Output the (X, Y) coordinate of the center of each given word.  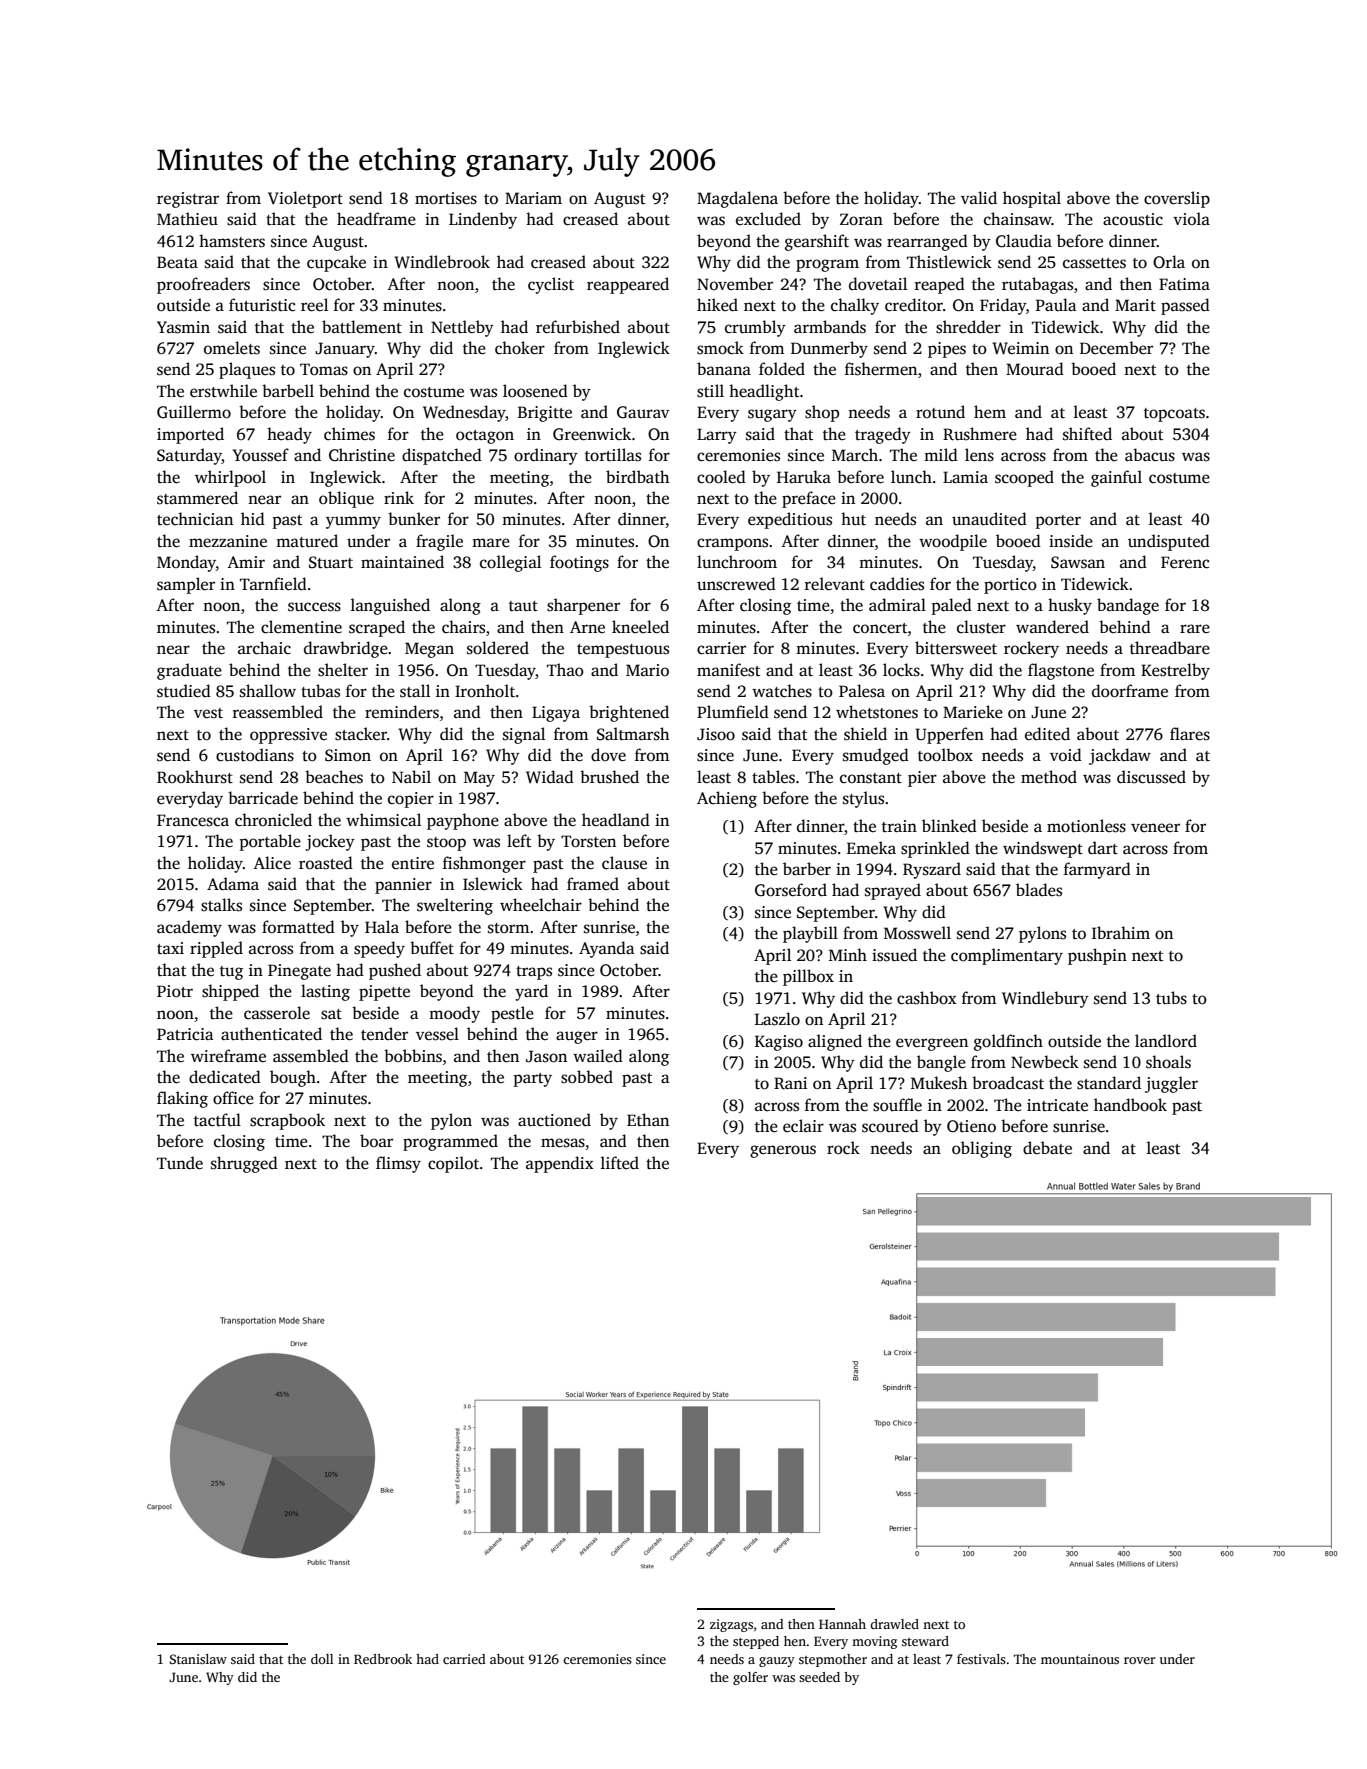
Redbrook (383, 1659)
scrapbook (287, 1121)
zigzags (731, 1625)
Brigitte (545, 414)
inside (1071, 541)
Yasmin (183, 327)
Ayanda (606, 949)
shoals (1168, 1062)
